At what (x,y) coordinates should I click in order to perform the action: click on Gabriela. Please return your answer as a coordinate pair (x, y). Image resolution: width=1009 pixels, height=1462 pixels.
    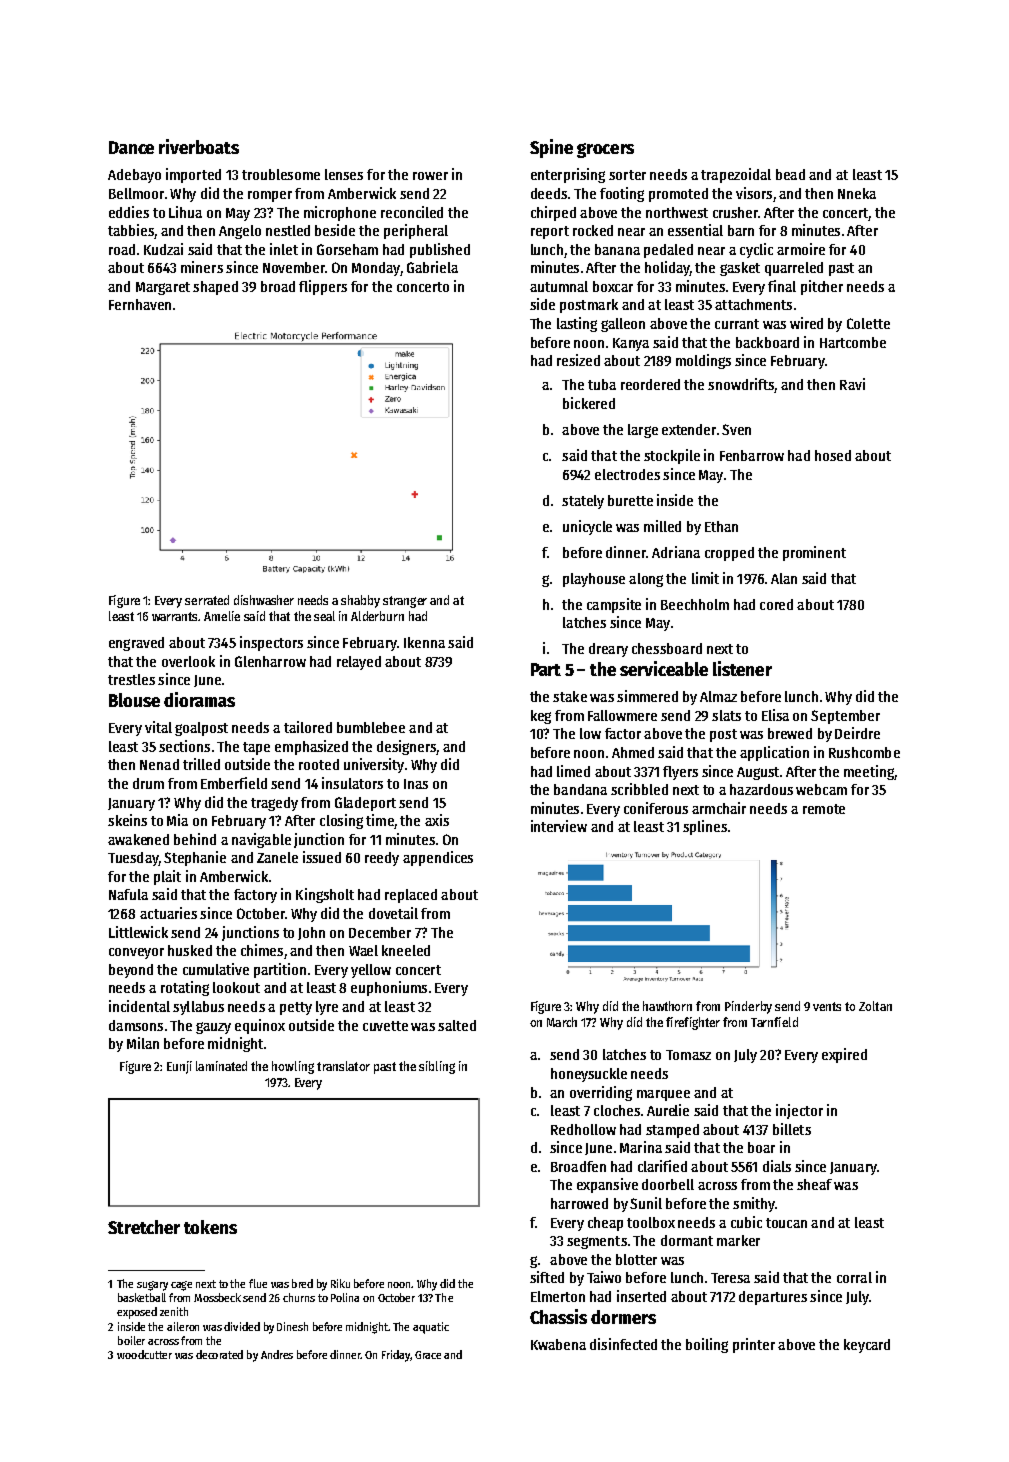
    Looking at the image, I should click on (432, 267).
